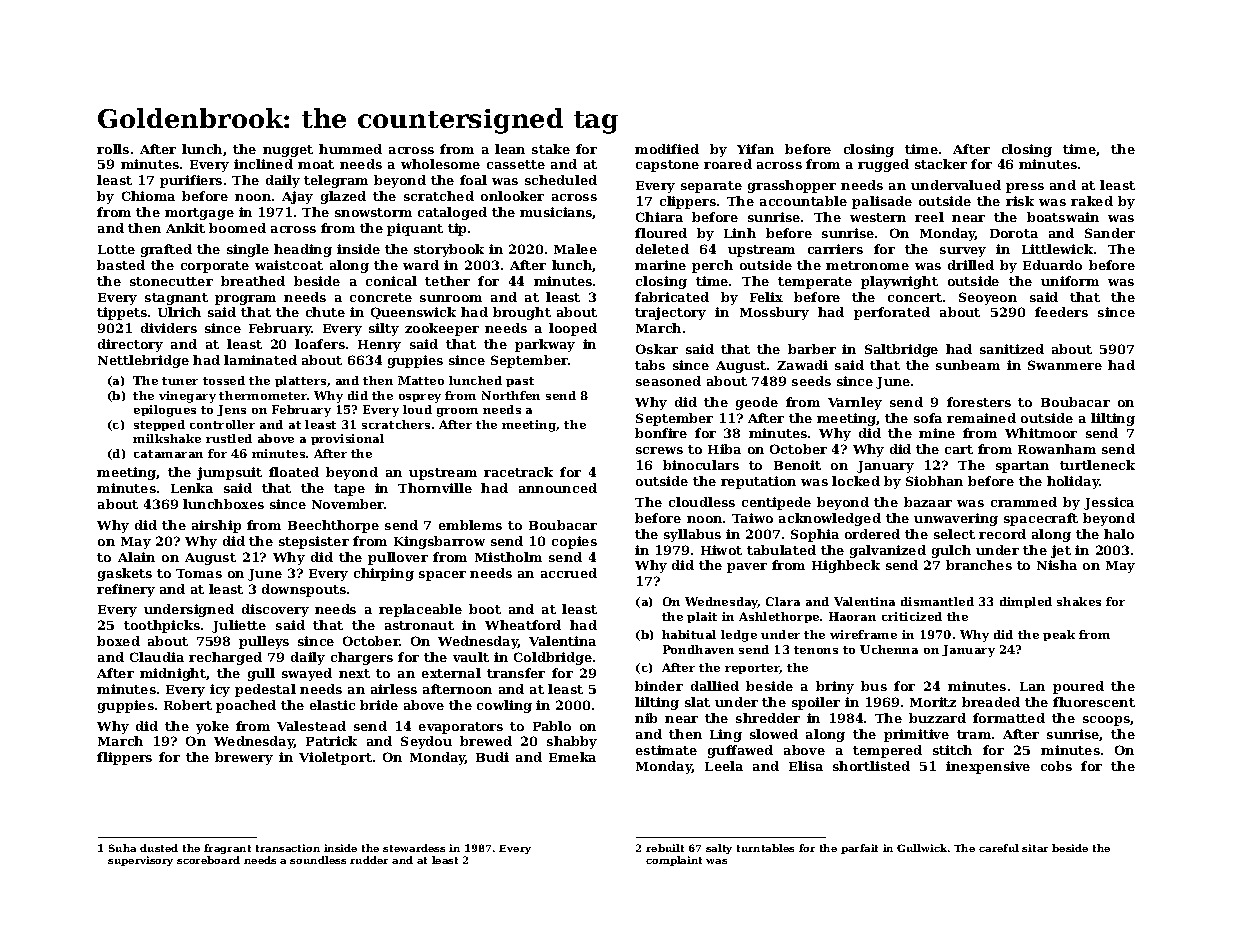  Describe the element at coordinates (229, 438) in the image. I see `rustled` at that location.
